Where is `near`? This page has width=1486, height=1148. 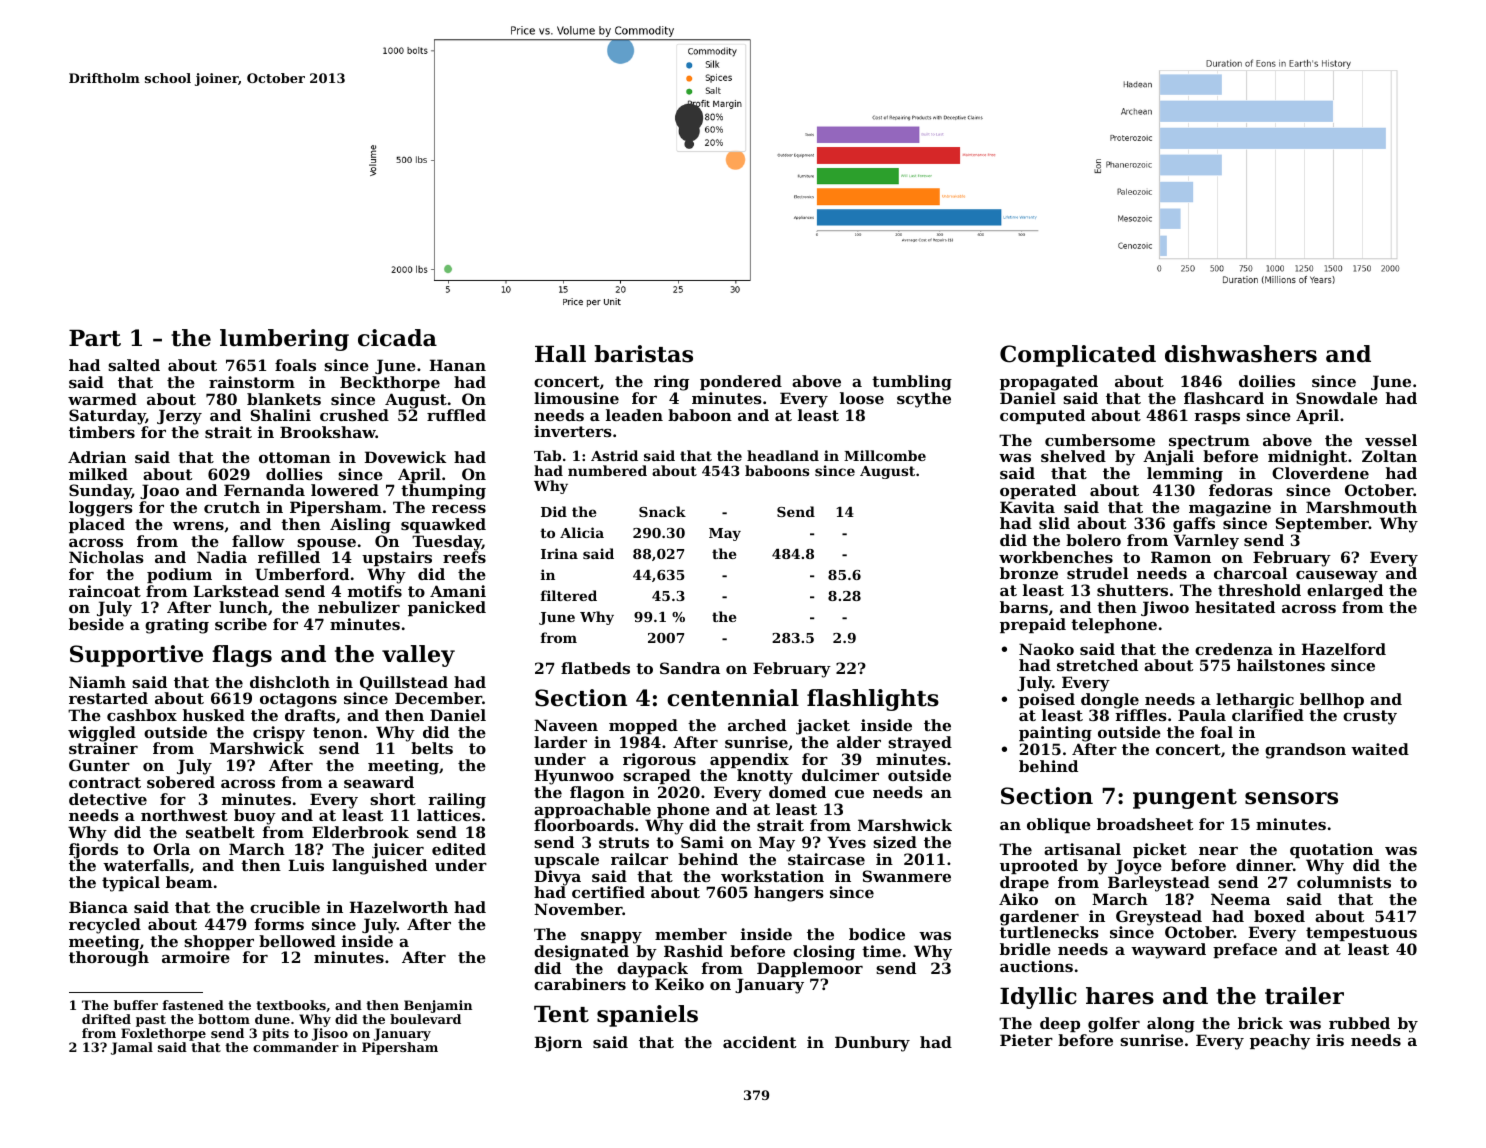 near is located at coordinates (1218, 851).
